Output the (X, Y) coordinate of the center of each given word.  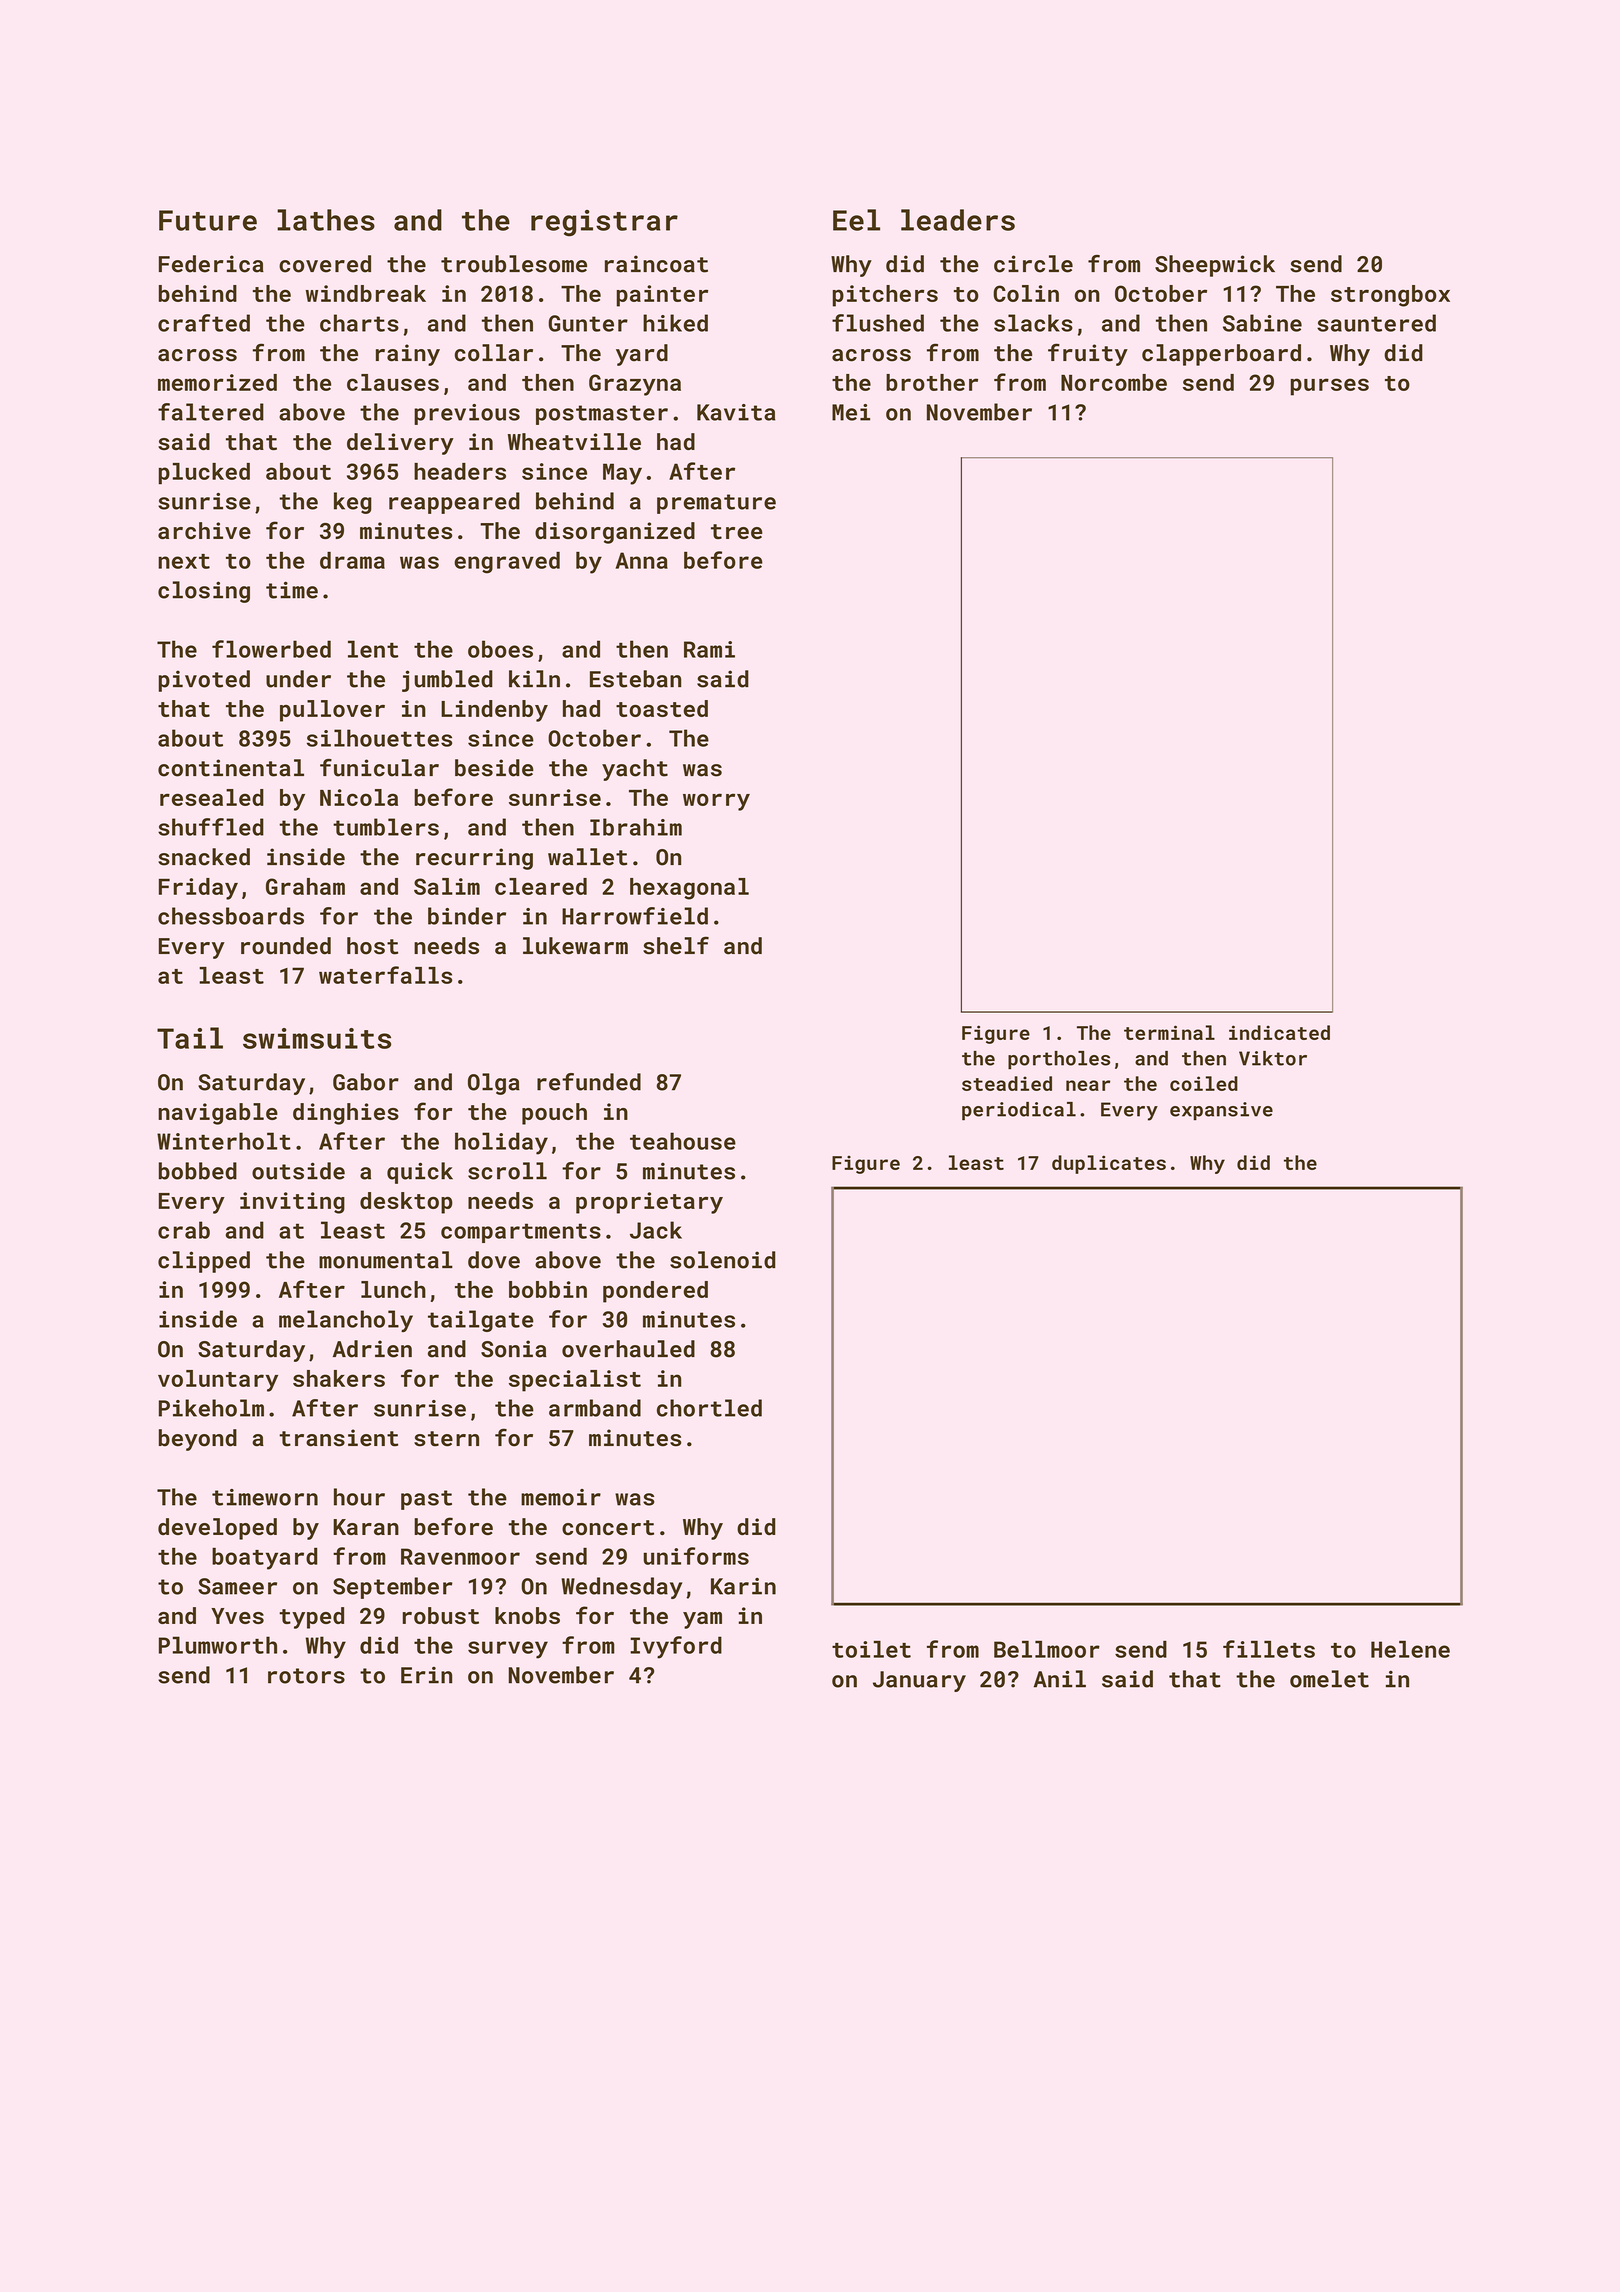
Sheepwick (1215, 266)
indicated (1279, 1032)
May (622, 474)
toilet (871, 1649)
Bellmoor (1047, 1649)
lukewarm (575, 946)
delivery (400, 444)
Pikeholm (211, 1408)
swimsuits (317, 1038)
